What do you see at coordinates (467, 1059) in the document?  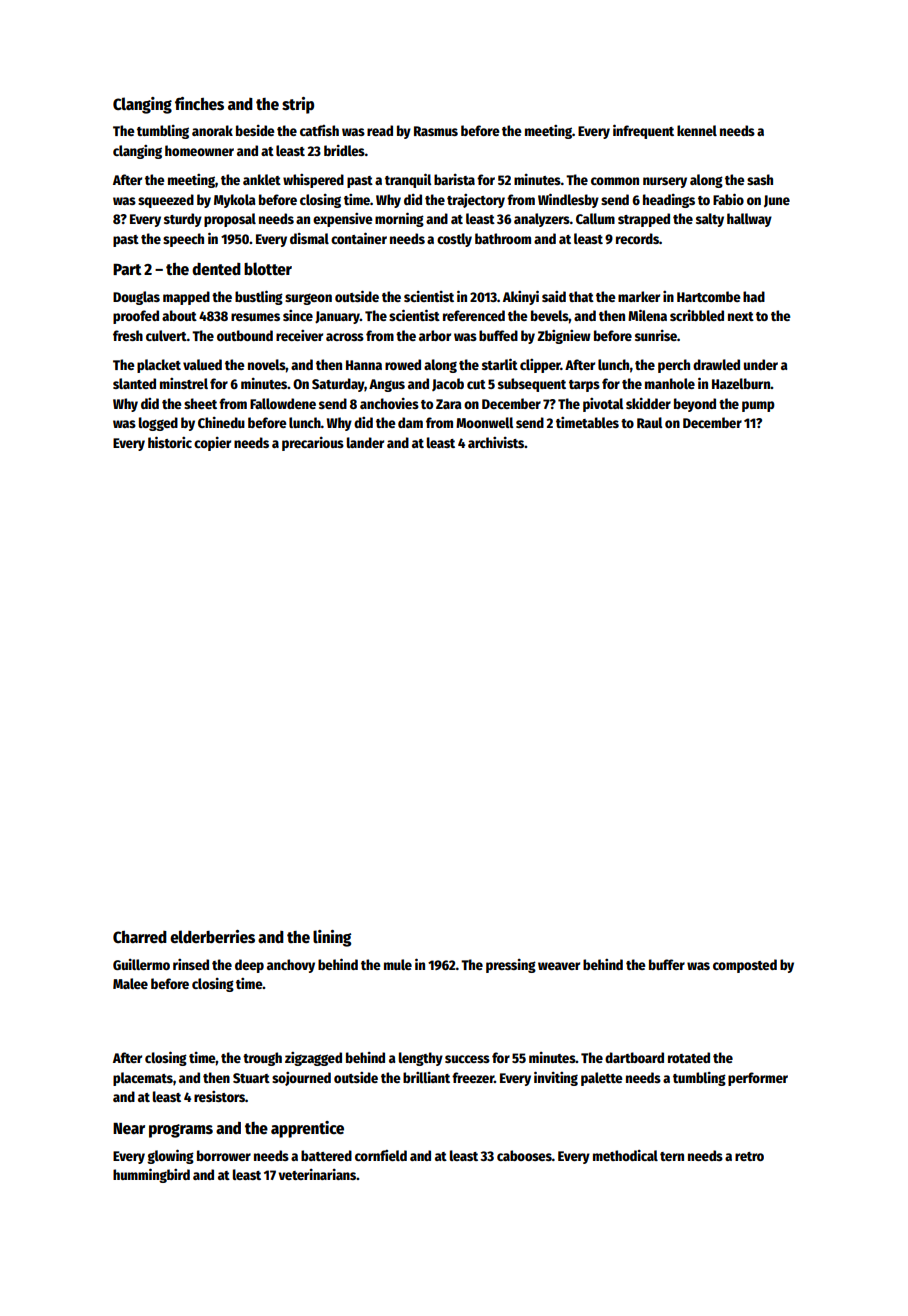 I see `success` at bounding box center [467, 1059].
